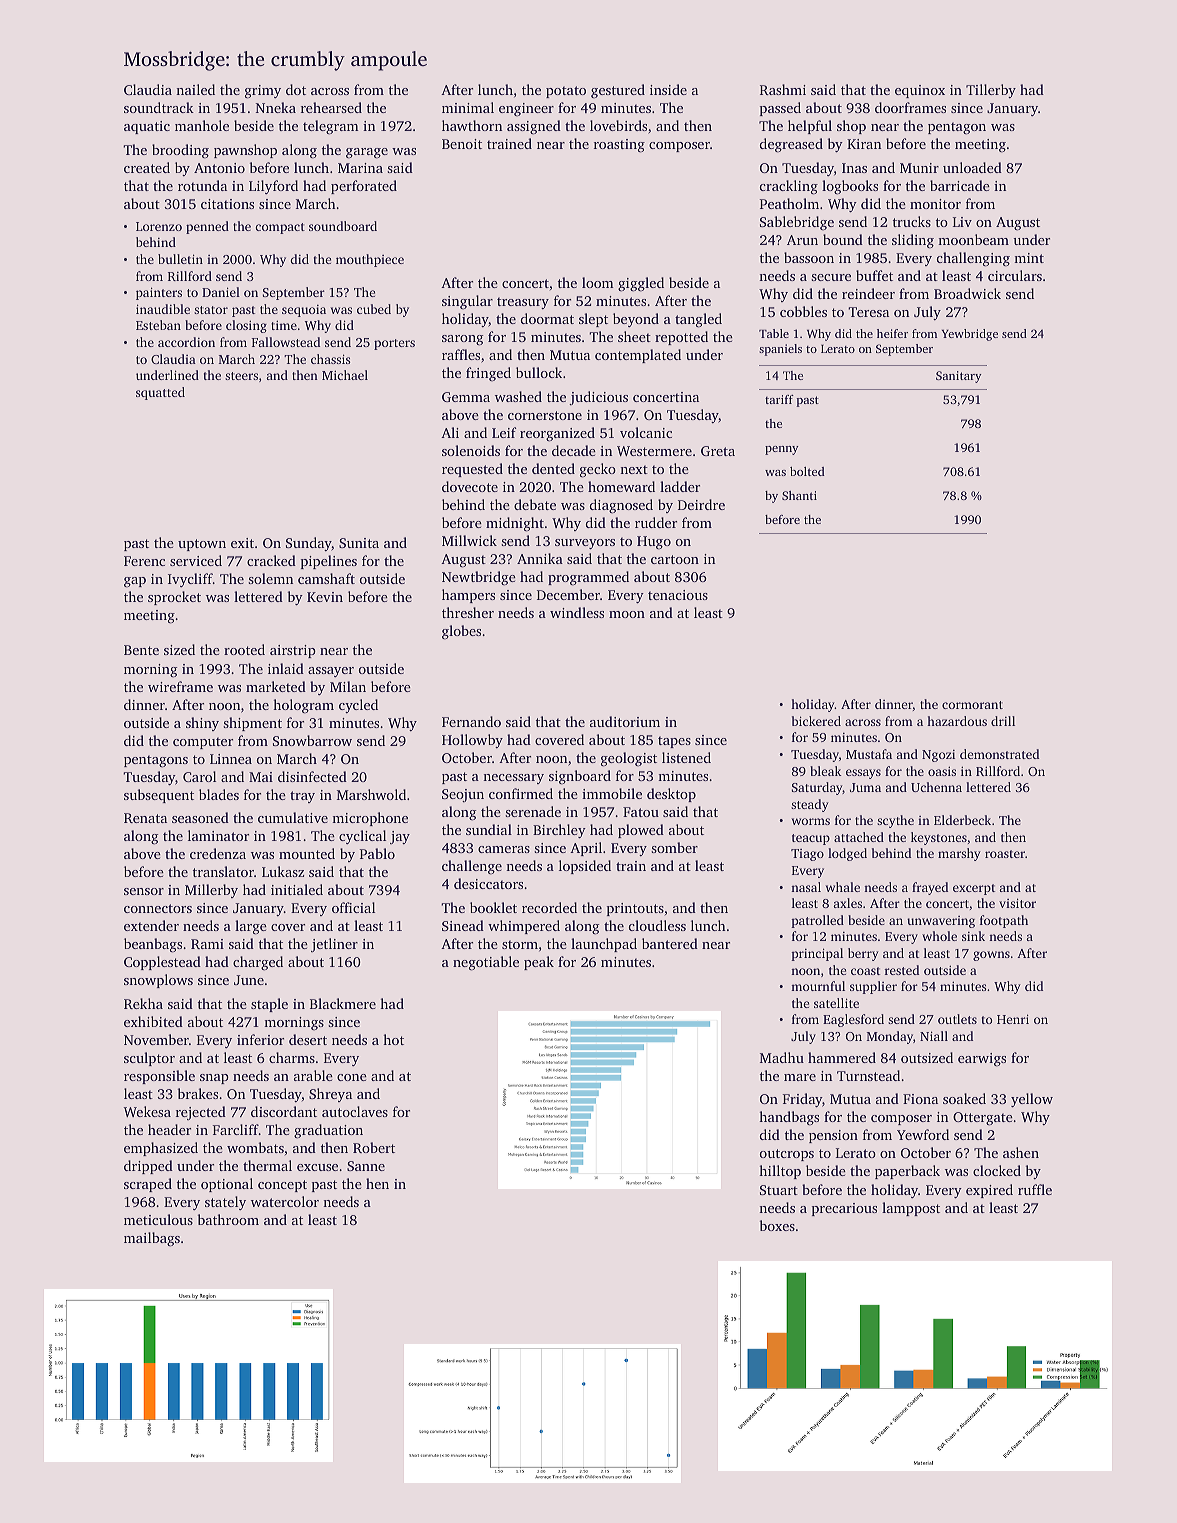  I want to click on immobile, so click(612, 793).
